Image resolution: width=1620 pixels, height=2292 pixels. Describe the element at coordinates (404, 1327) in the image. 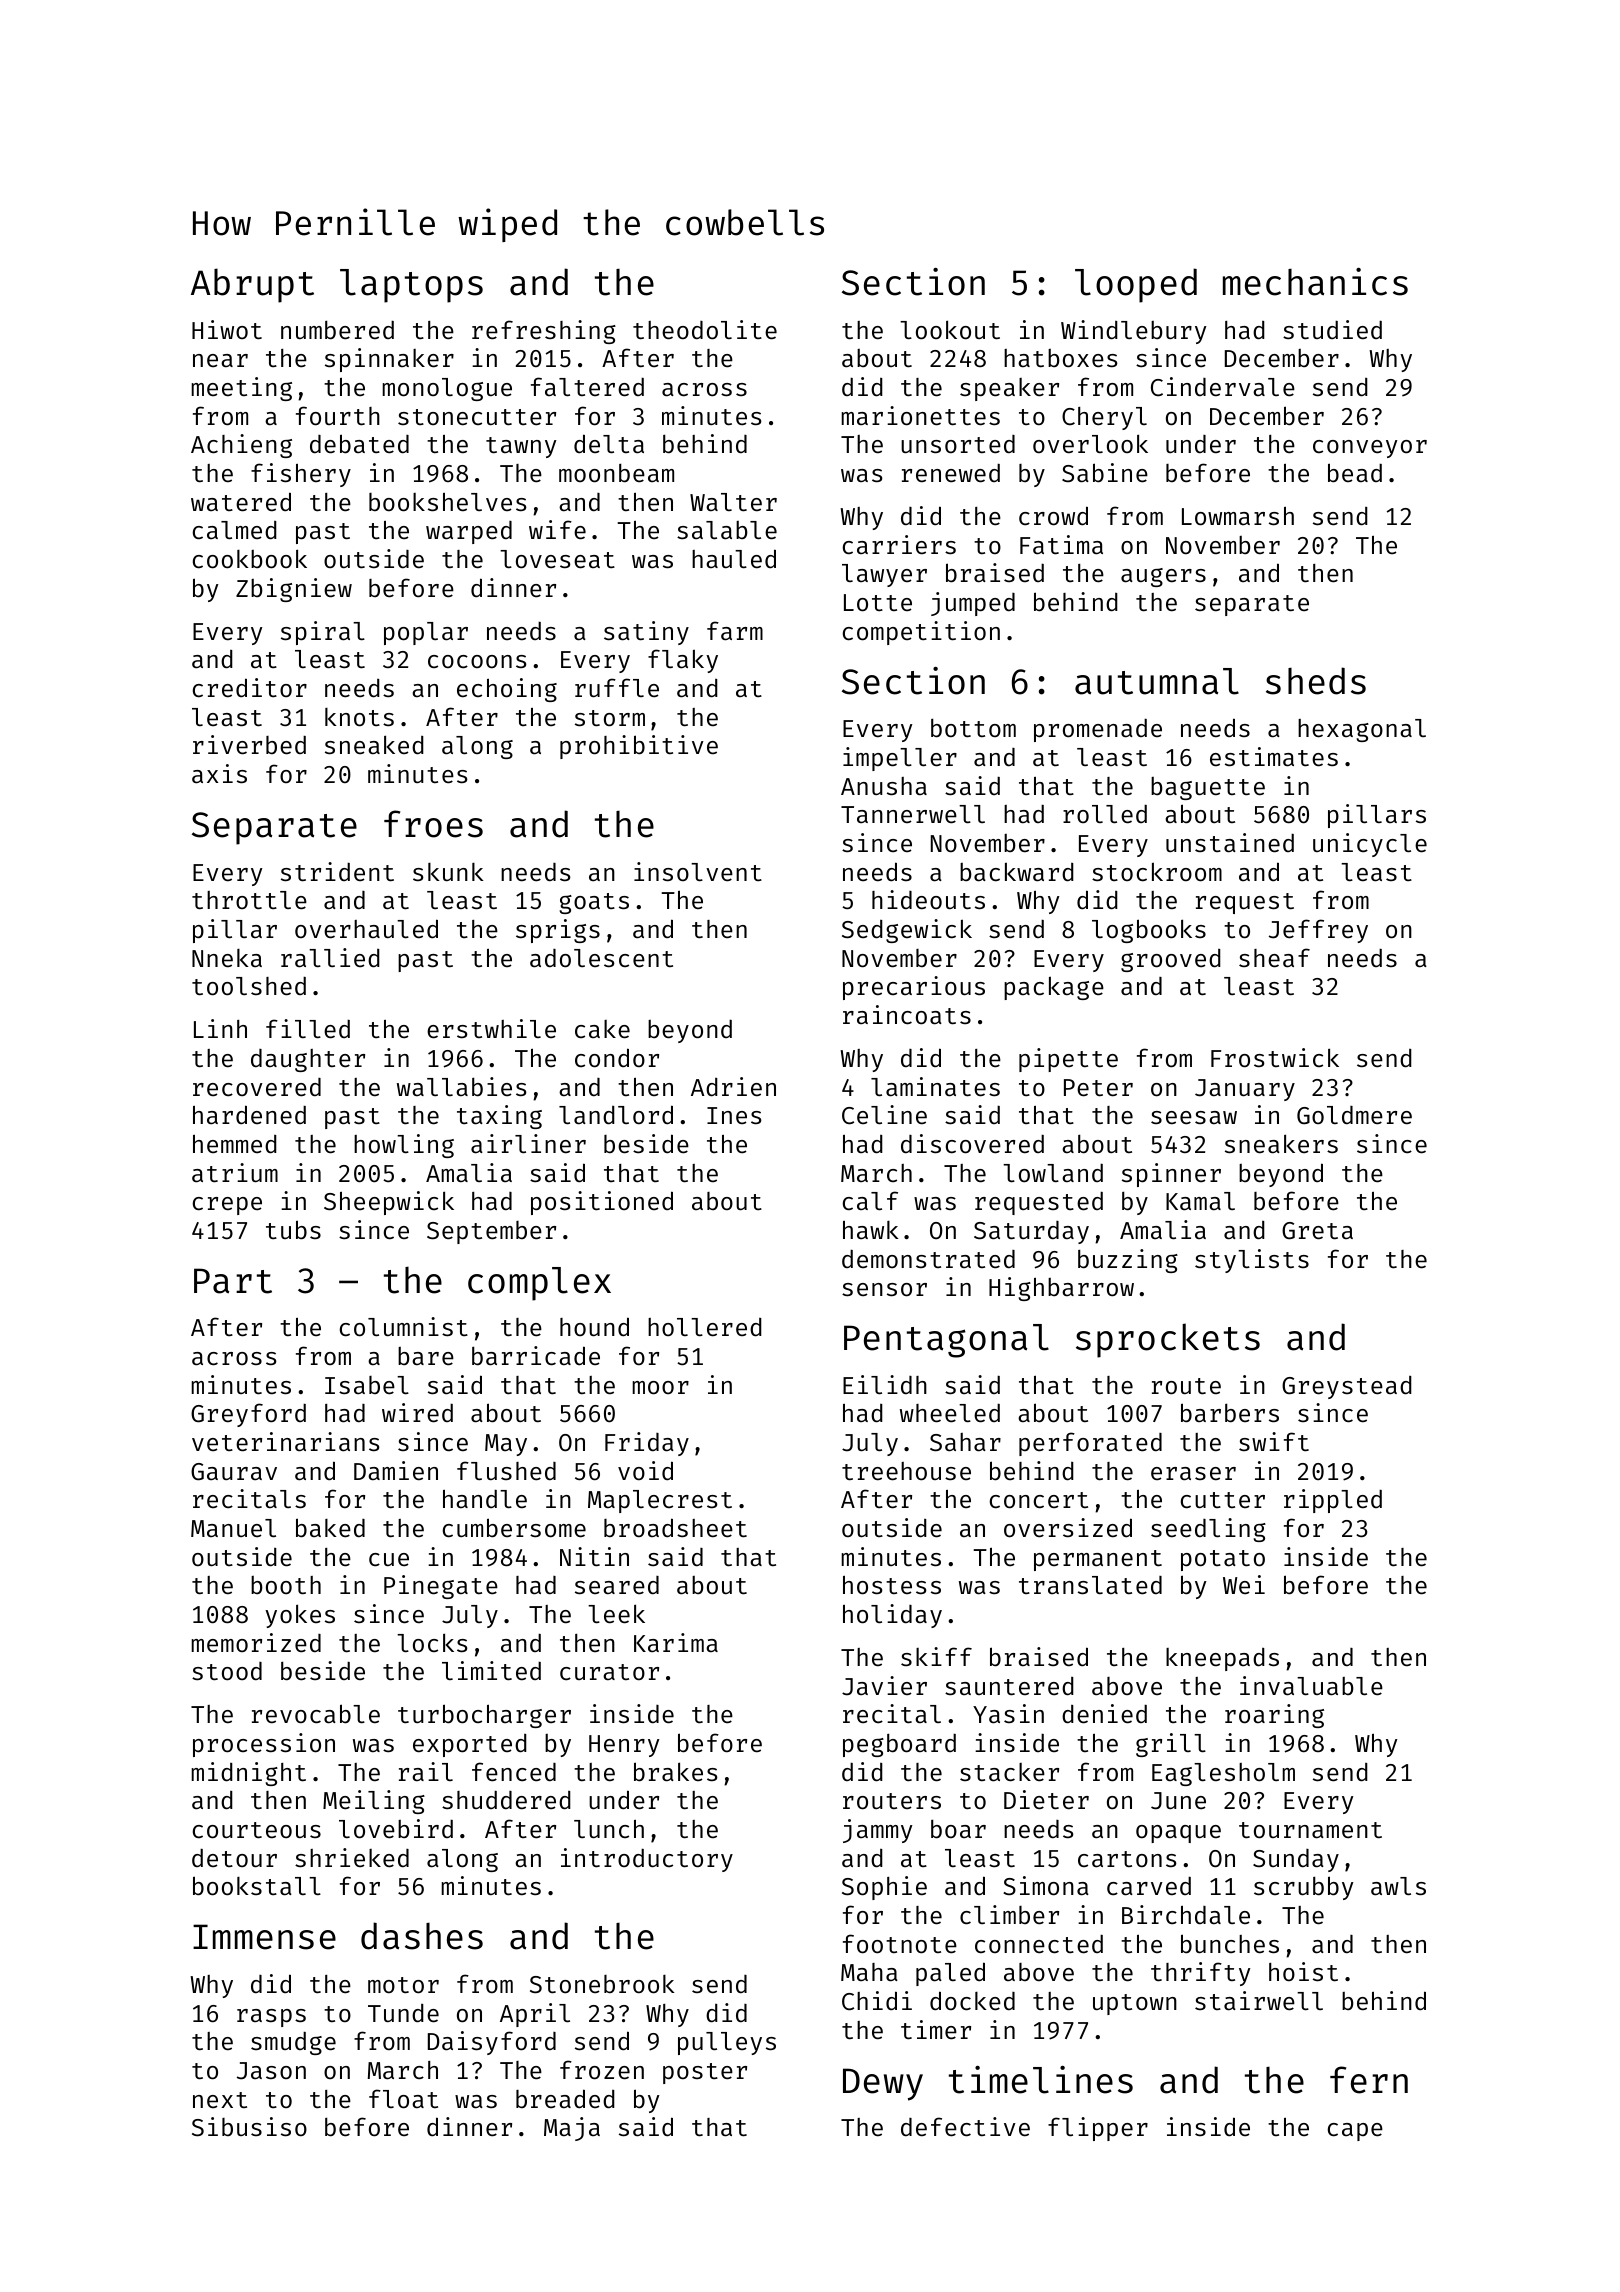

I see `columnist` at that location.
